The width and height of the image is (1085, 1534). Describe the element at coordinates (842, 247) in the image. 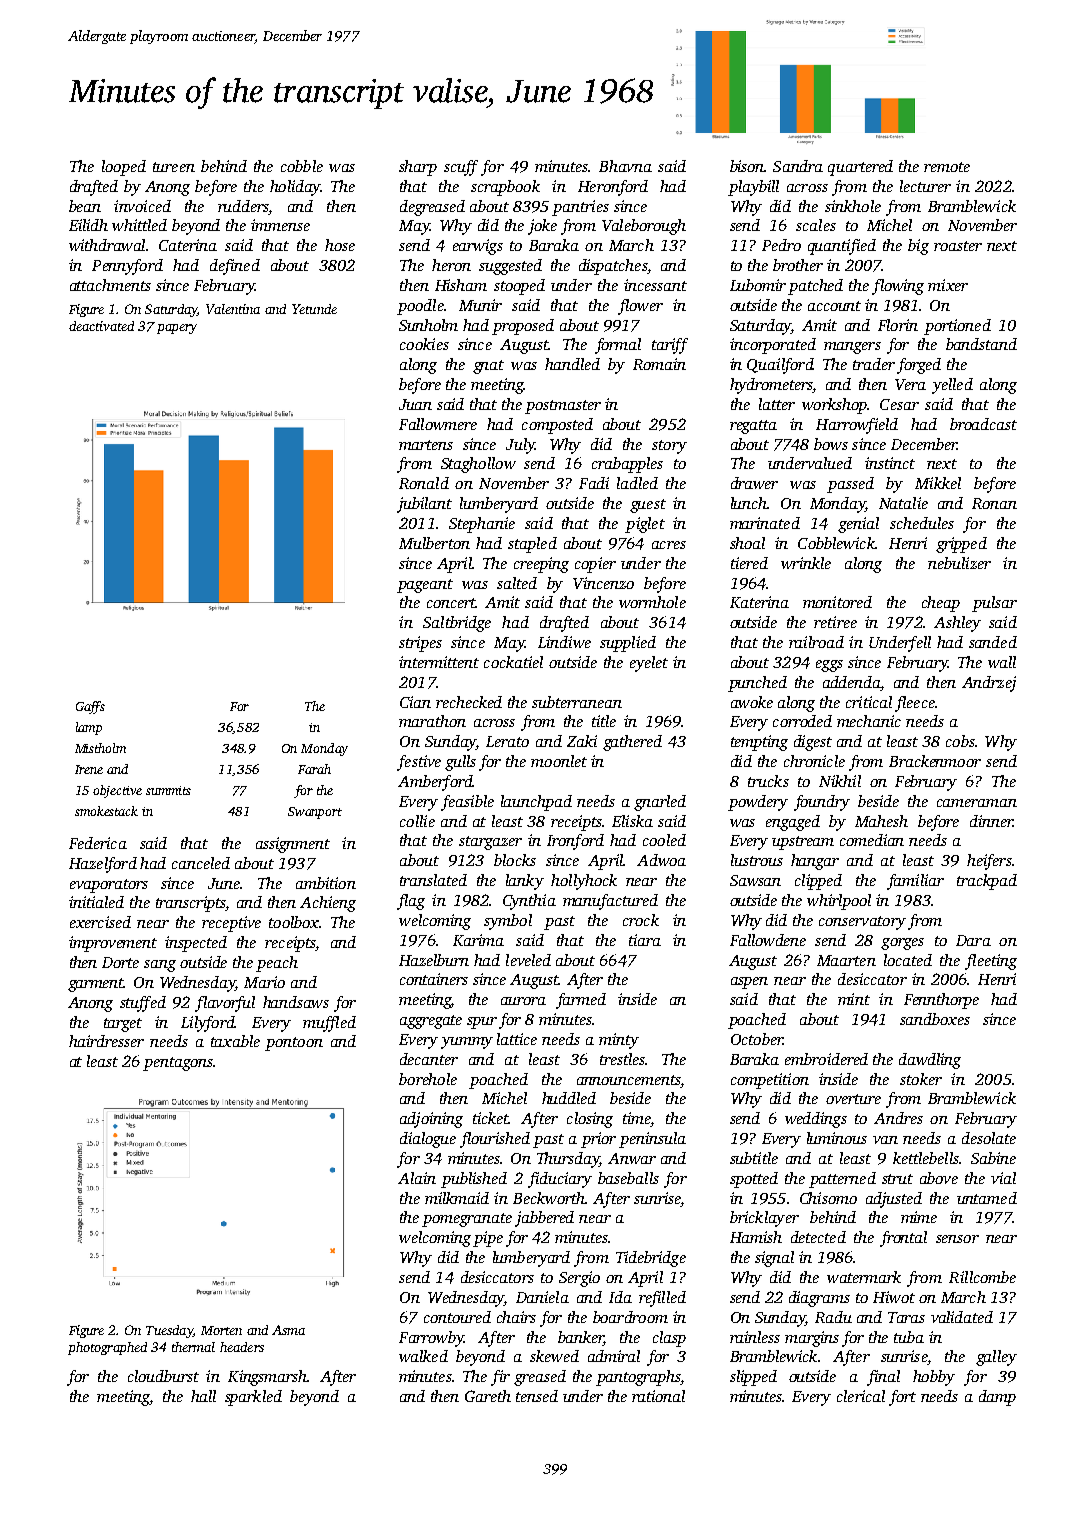

I see `quantified` at that location.
